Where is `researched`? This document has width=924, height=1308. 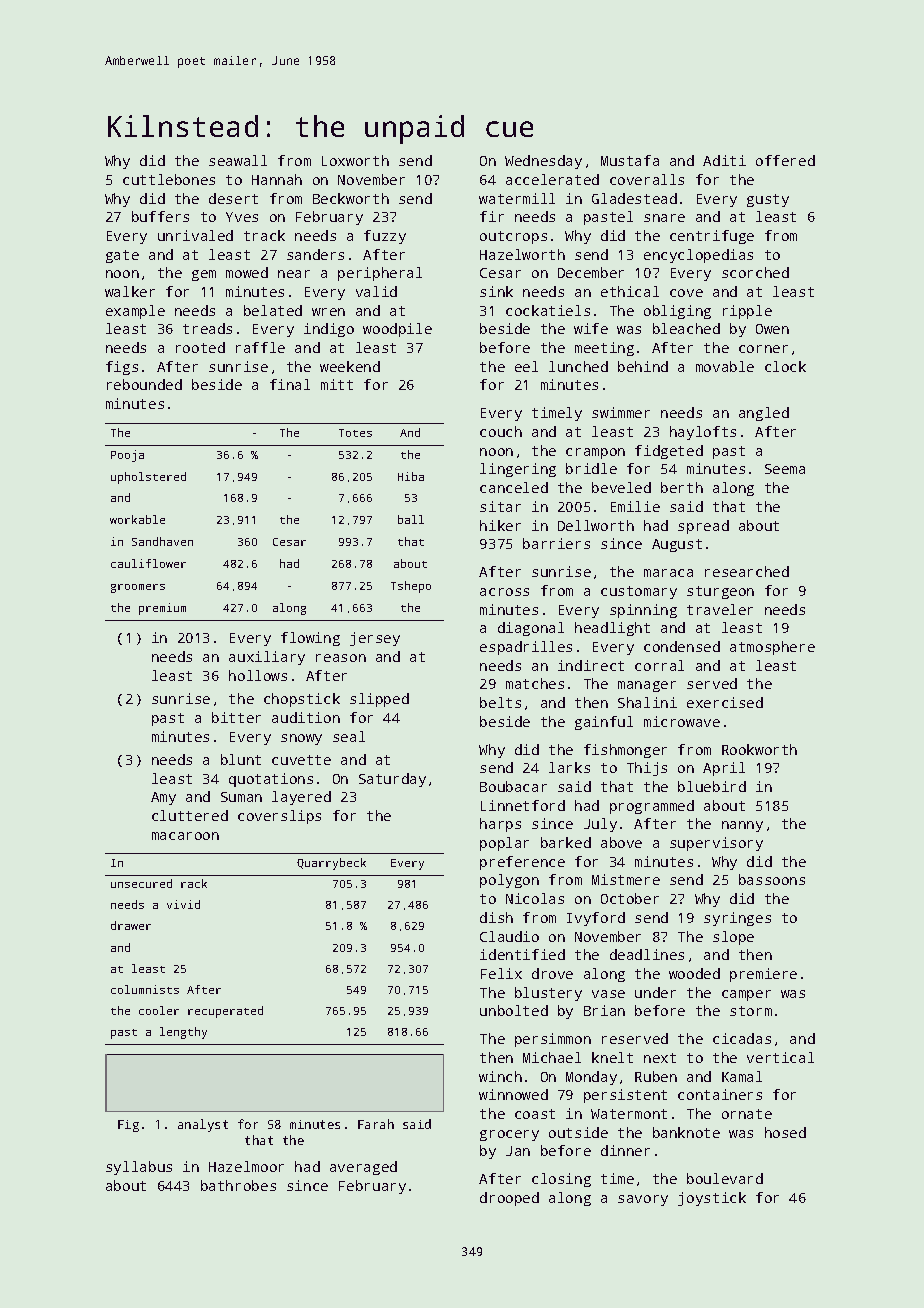 researched is located at coordinates (747, 571).
